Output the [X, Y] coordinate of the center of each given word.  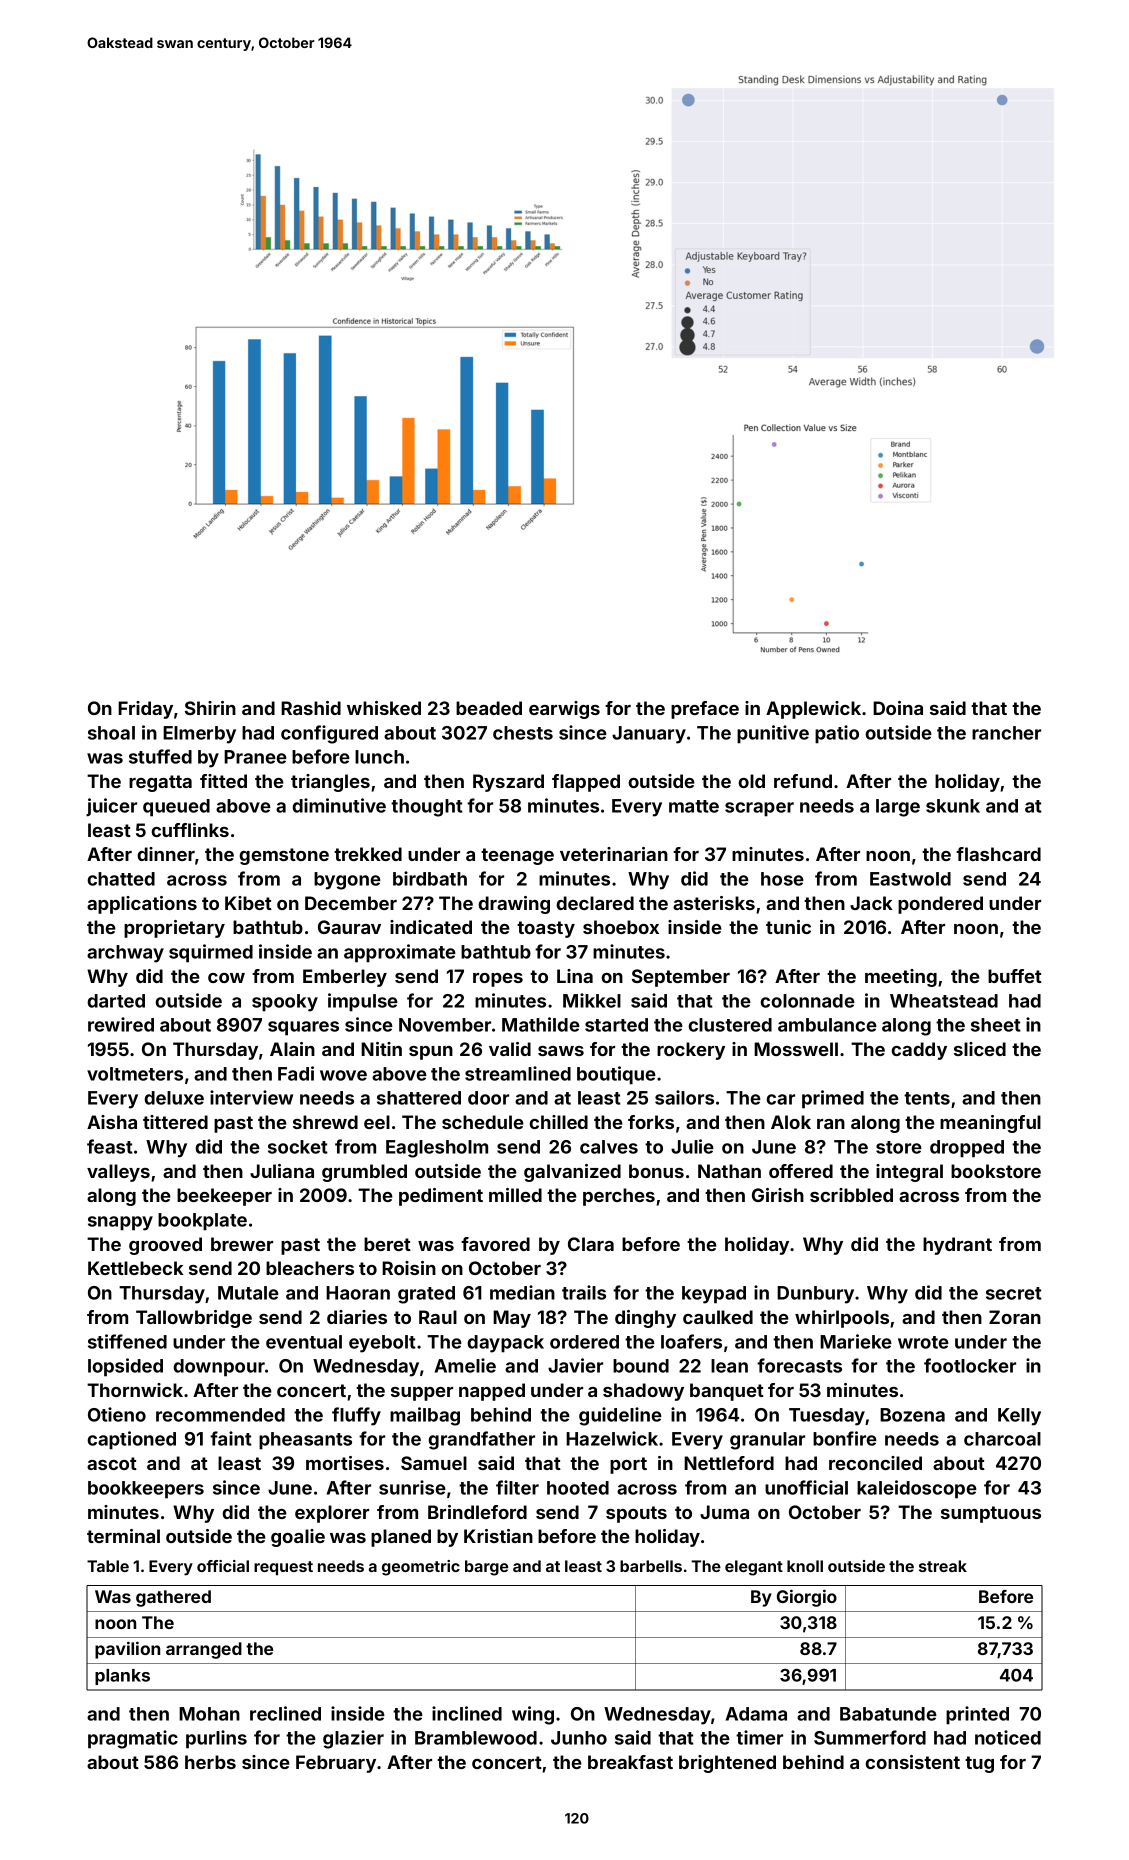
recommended [220, 1415]
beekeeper [224, 1197]
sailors [684, 1097]
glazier [353, 1739]
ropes [498, 980]
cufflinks [190, 830]
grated [426, 1295]
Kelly [1019, 1417]
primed [833, 1099]
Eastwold [910, 879]
